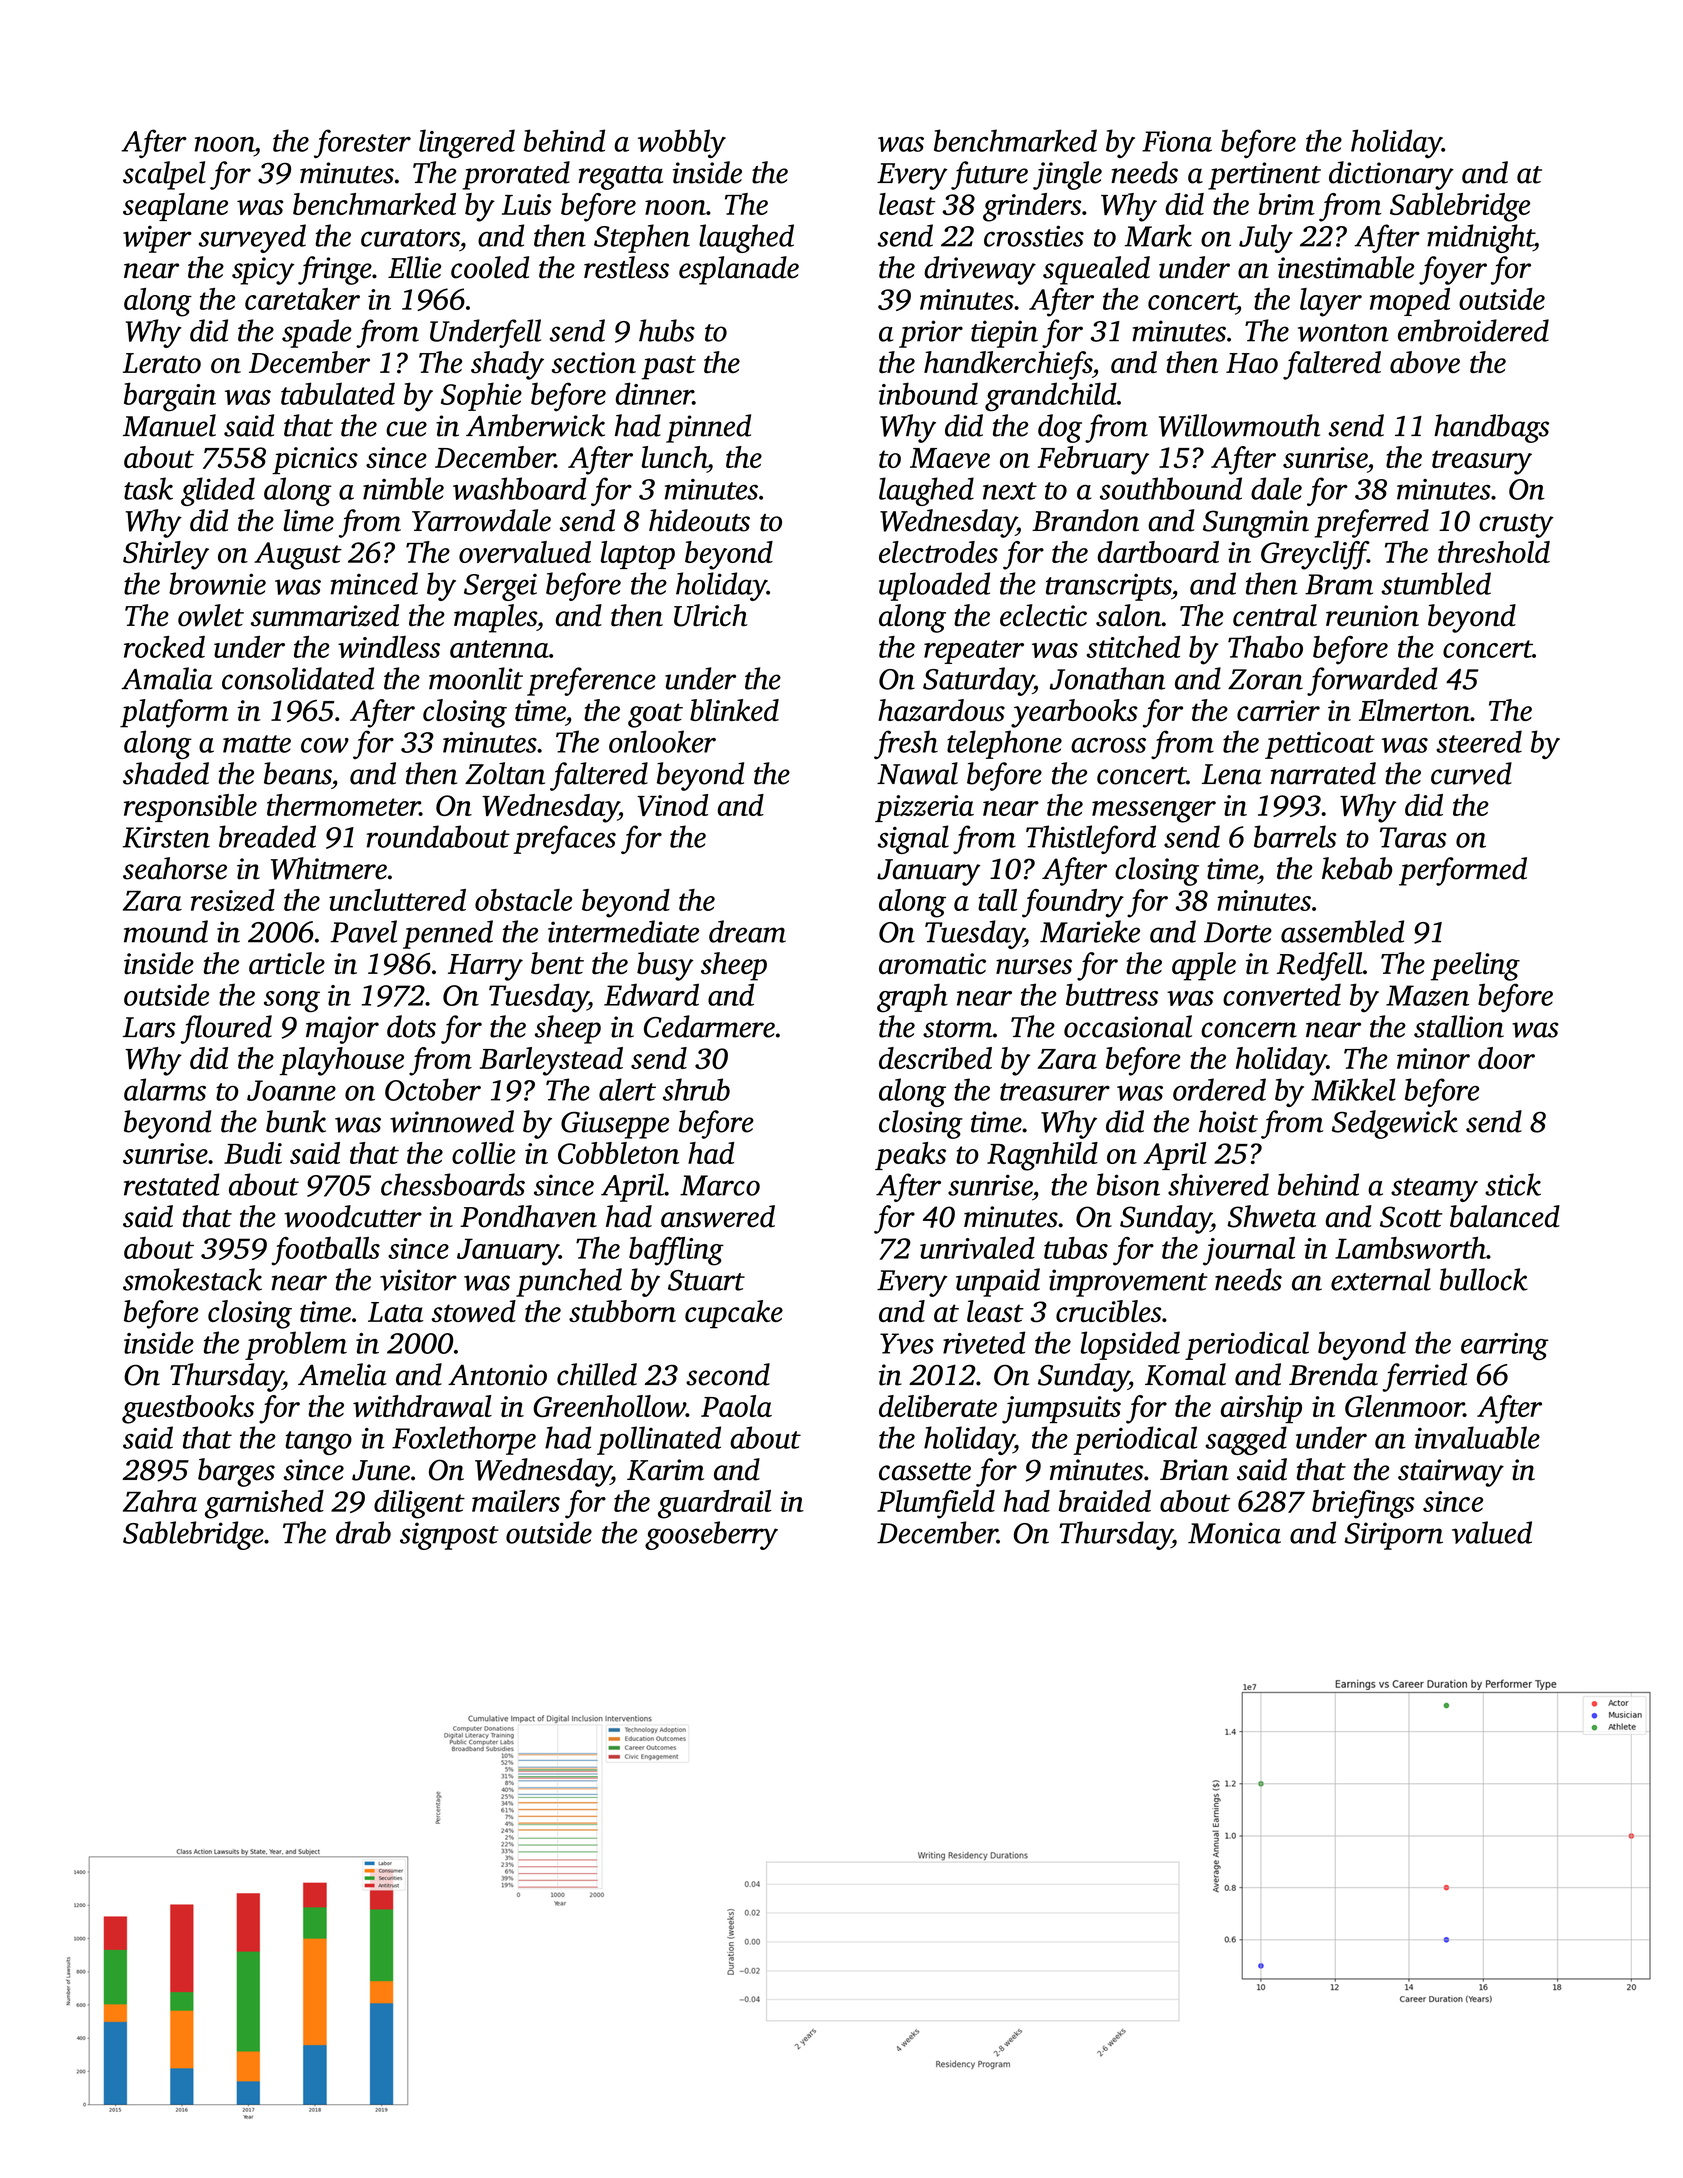 The image size is (1683, 2178). I want to click on Zoltan, so click(505, 773).
